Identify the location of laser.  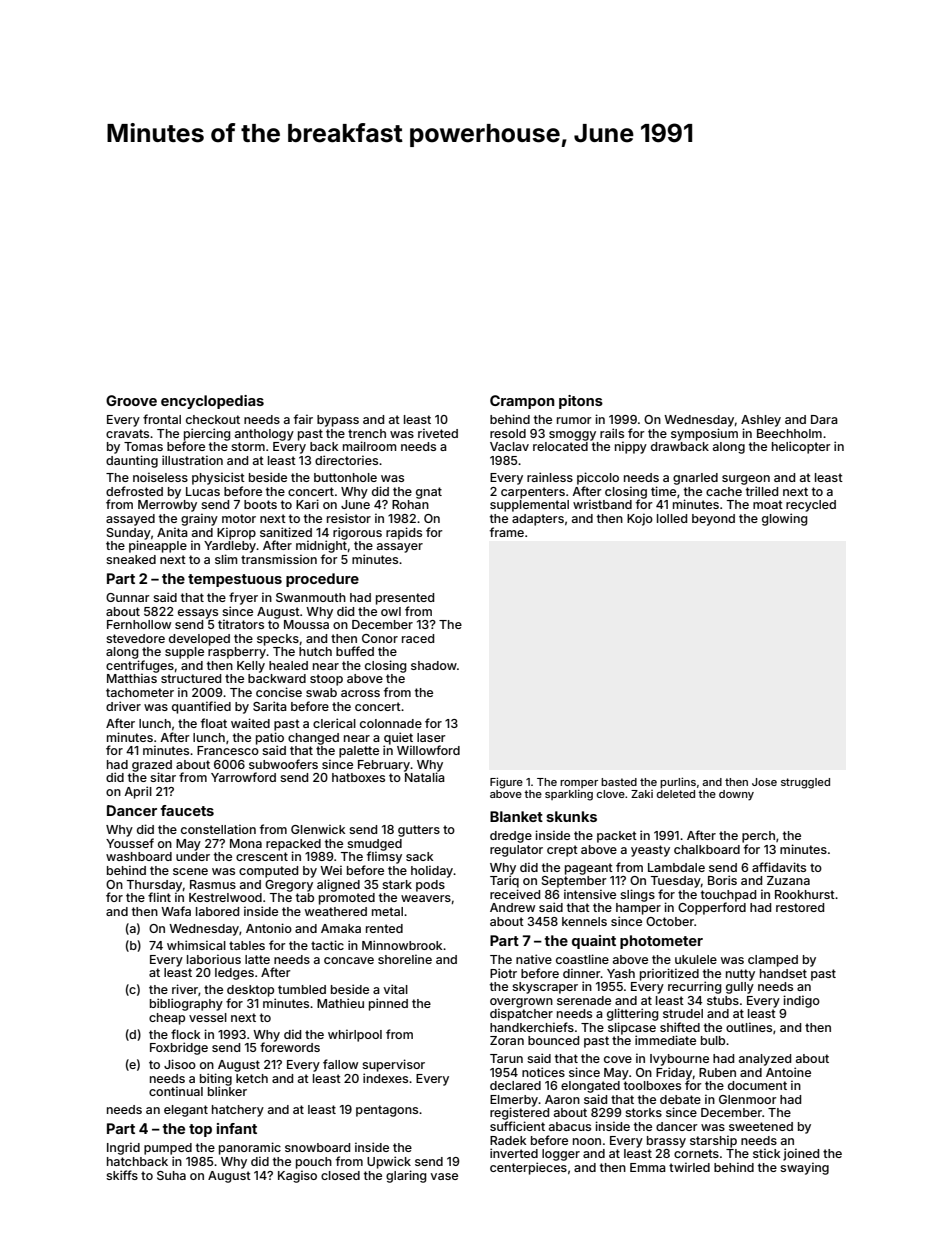
(431, 737).
